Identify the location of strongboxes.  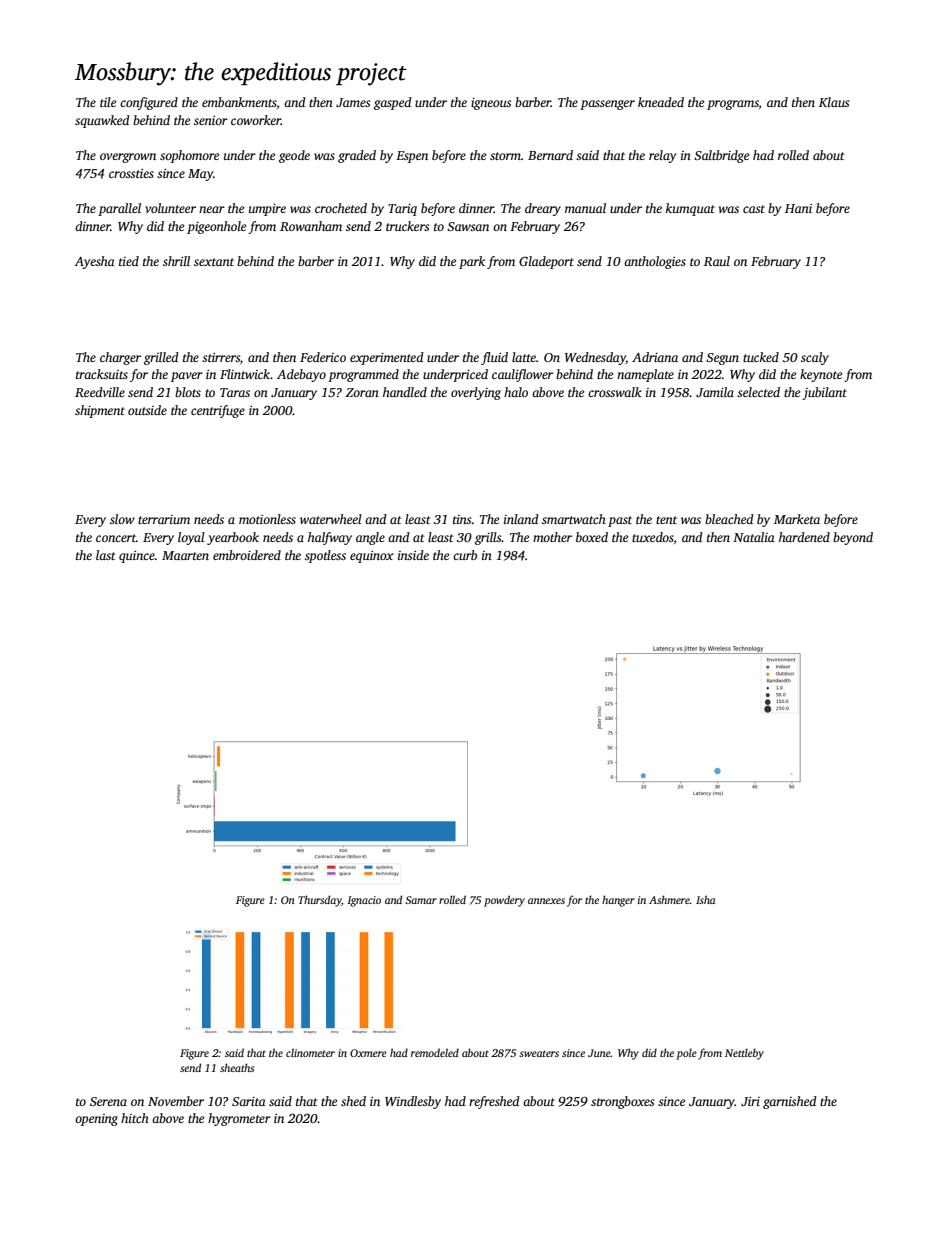
(622, 1102).
